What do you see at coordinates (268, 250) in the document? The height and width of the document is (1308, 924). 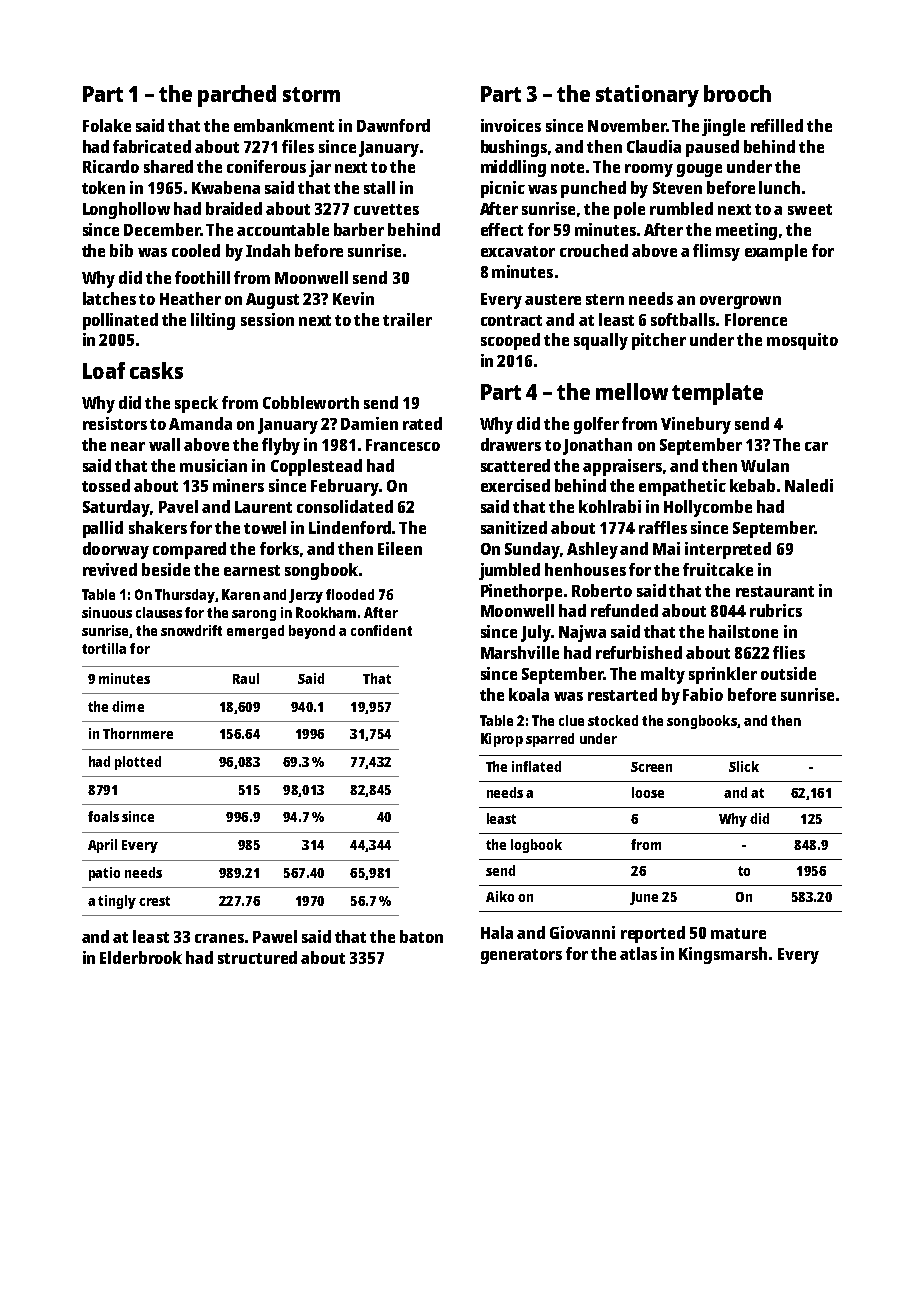 I see `Indah` at bounding box center [268, 250].
